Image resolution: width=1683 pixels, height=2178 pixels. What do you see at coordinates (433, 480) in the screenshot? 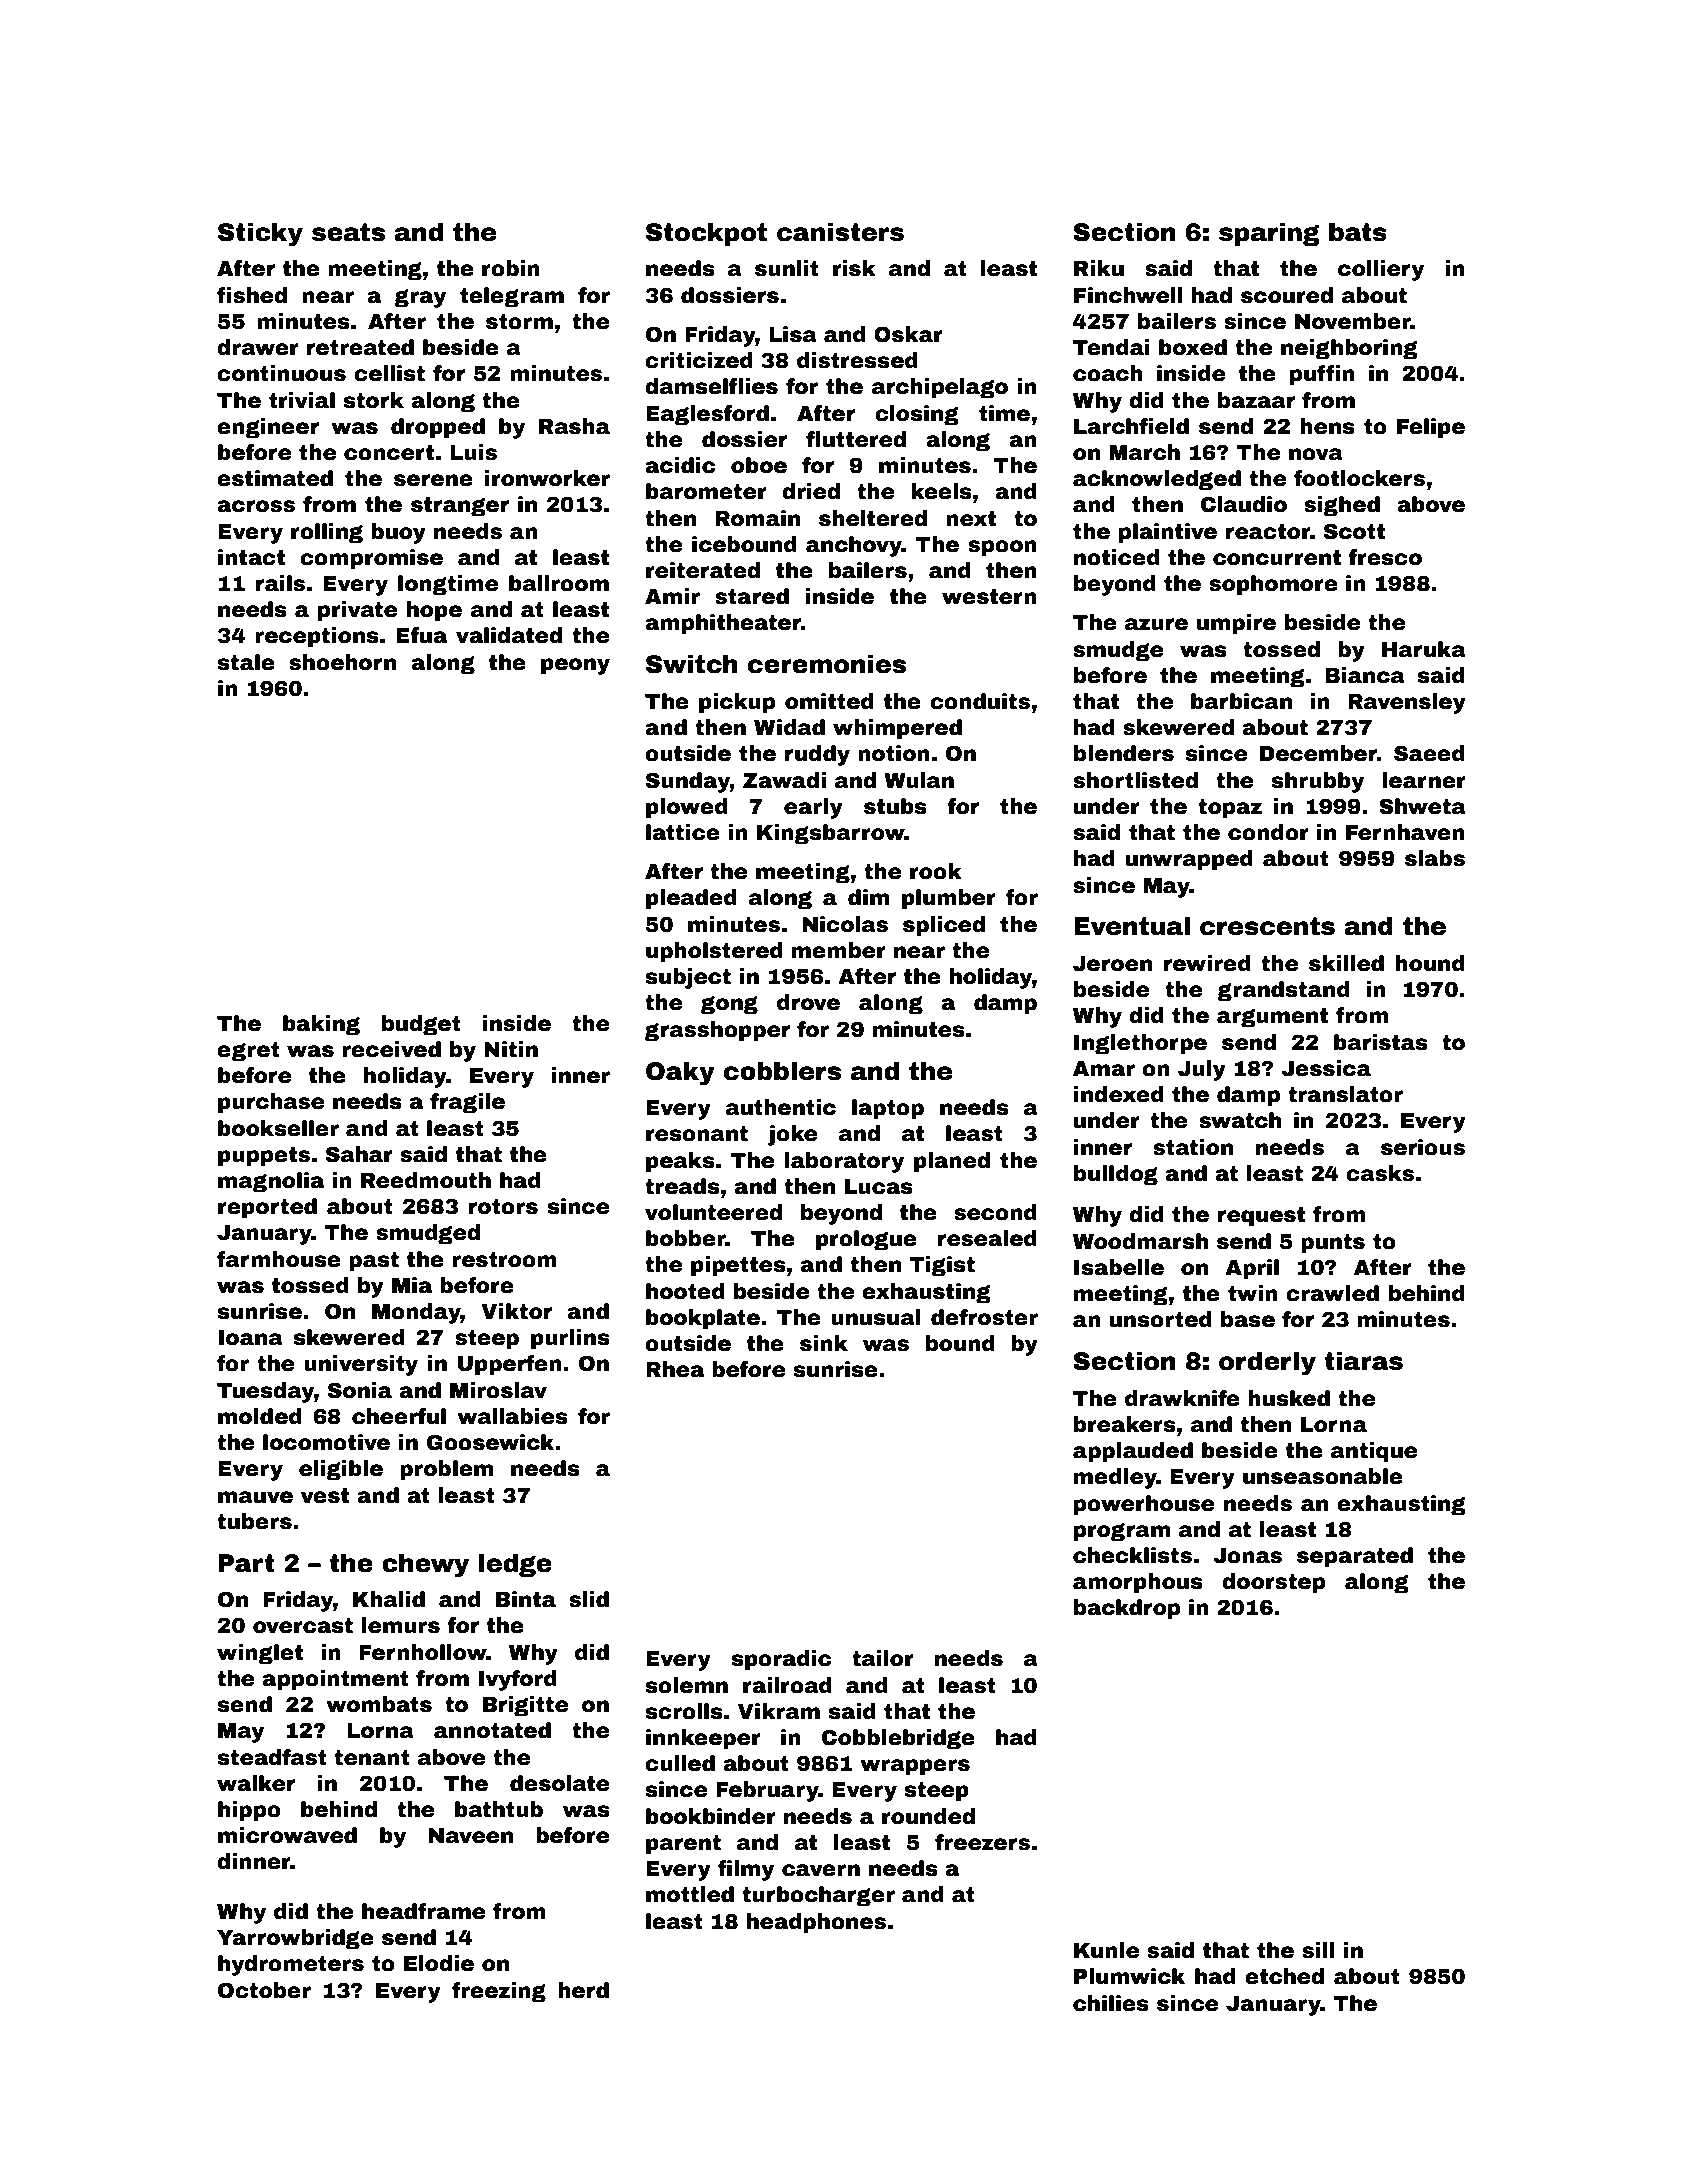
I see `serene` at bounding box center [433, 480].
